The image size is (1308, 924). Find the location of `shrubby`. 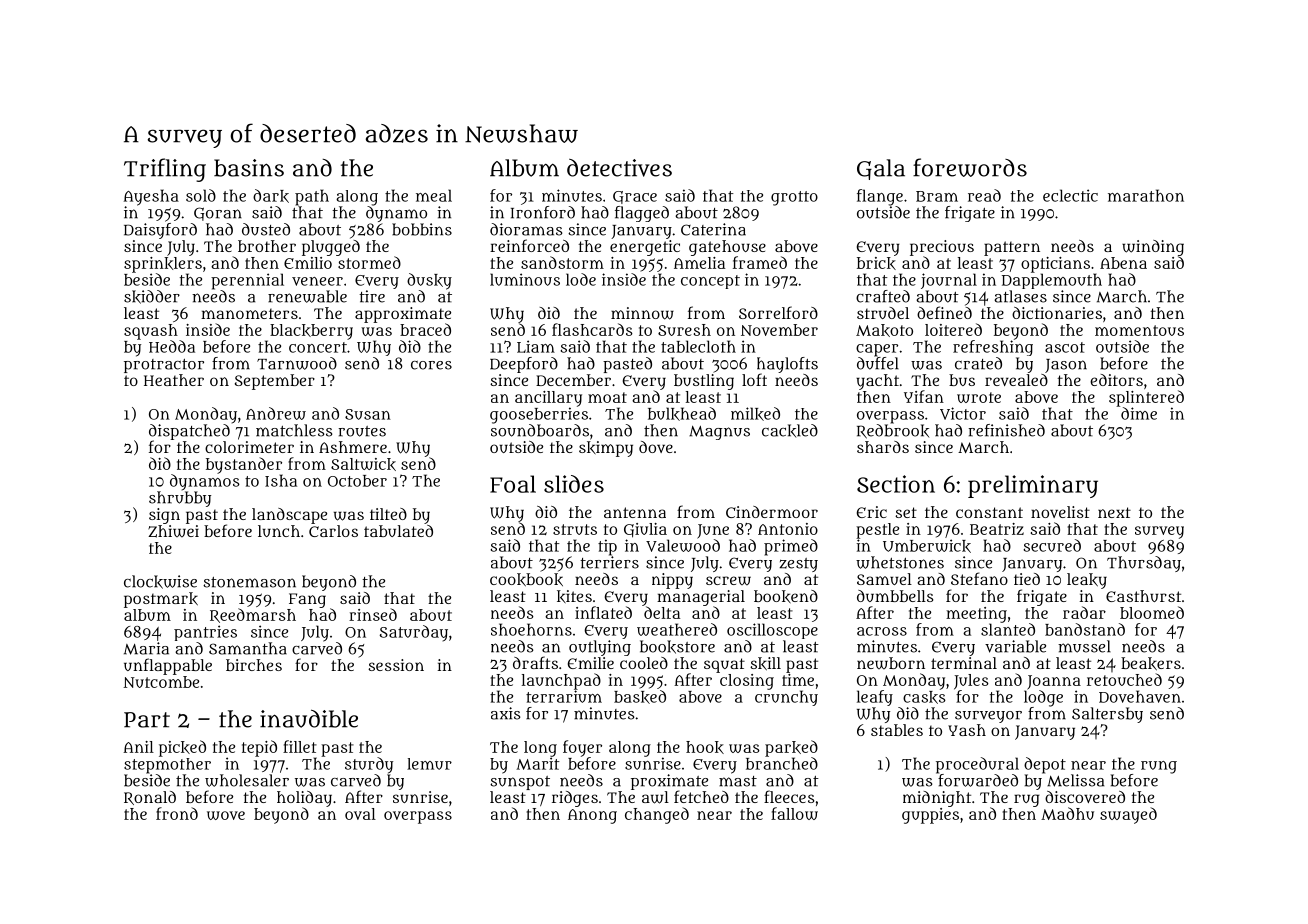

shrubby is located at coordinates (180, 499).
